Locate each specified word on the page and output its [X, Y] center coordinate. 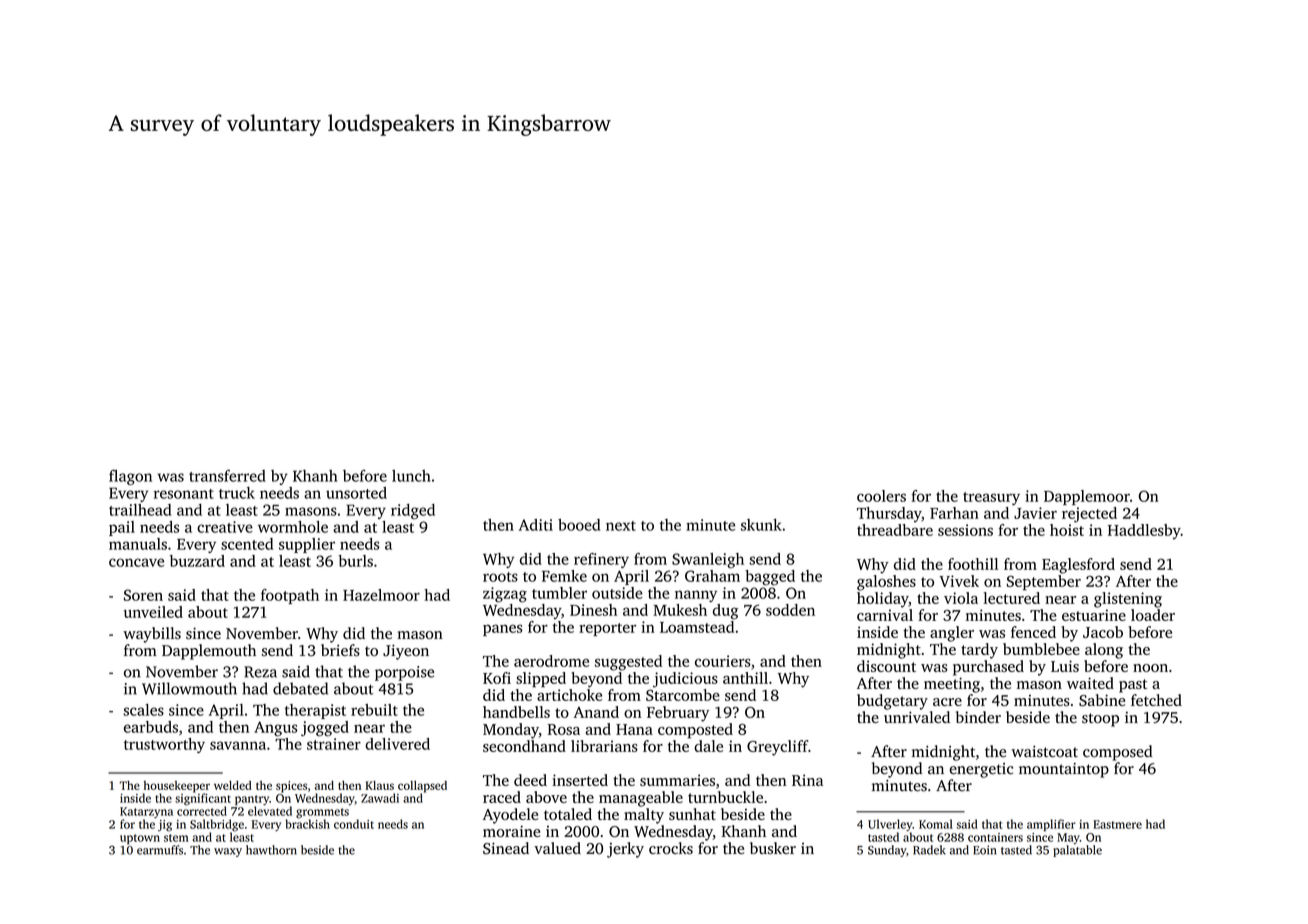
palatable [1077, 851]
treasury [991, 499]
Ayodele [510, 816]
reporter [607, 629]
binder [978, 717]
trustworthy [164, 745]
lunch [411, 476]
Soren [143, 595]
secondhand [524, 746]
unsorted [356, 493]
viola [961, 598]
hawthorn [271, 850]
